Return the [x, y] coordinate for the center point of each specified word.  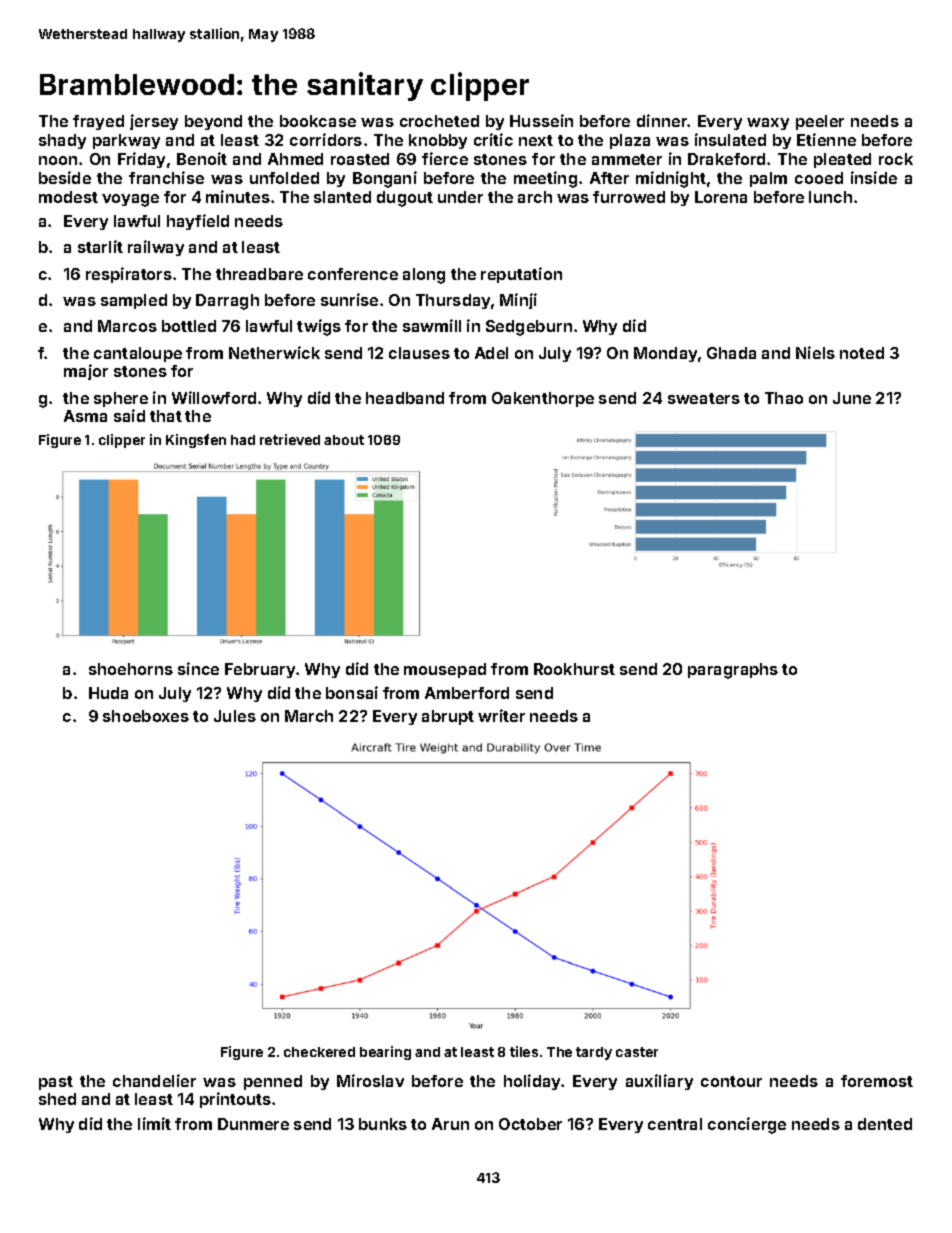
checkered [319, 1052]
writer [501, 715]
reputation [521, 275]
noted [862, 353]
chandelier [154, 1080]
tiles [524, 1051]
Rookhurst [574, 669]
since [198, 668]
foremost [877, 1081]
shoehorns [131, 669]
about [344, 440]
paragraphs [733, 671]
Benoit [202, 158]
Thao [784, 398]
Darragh [227, 302]
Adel [491, 353]
